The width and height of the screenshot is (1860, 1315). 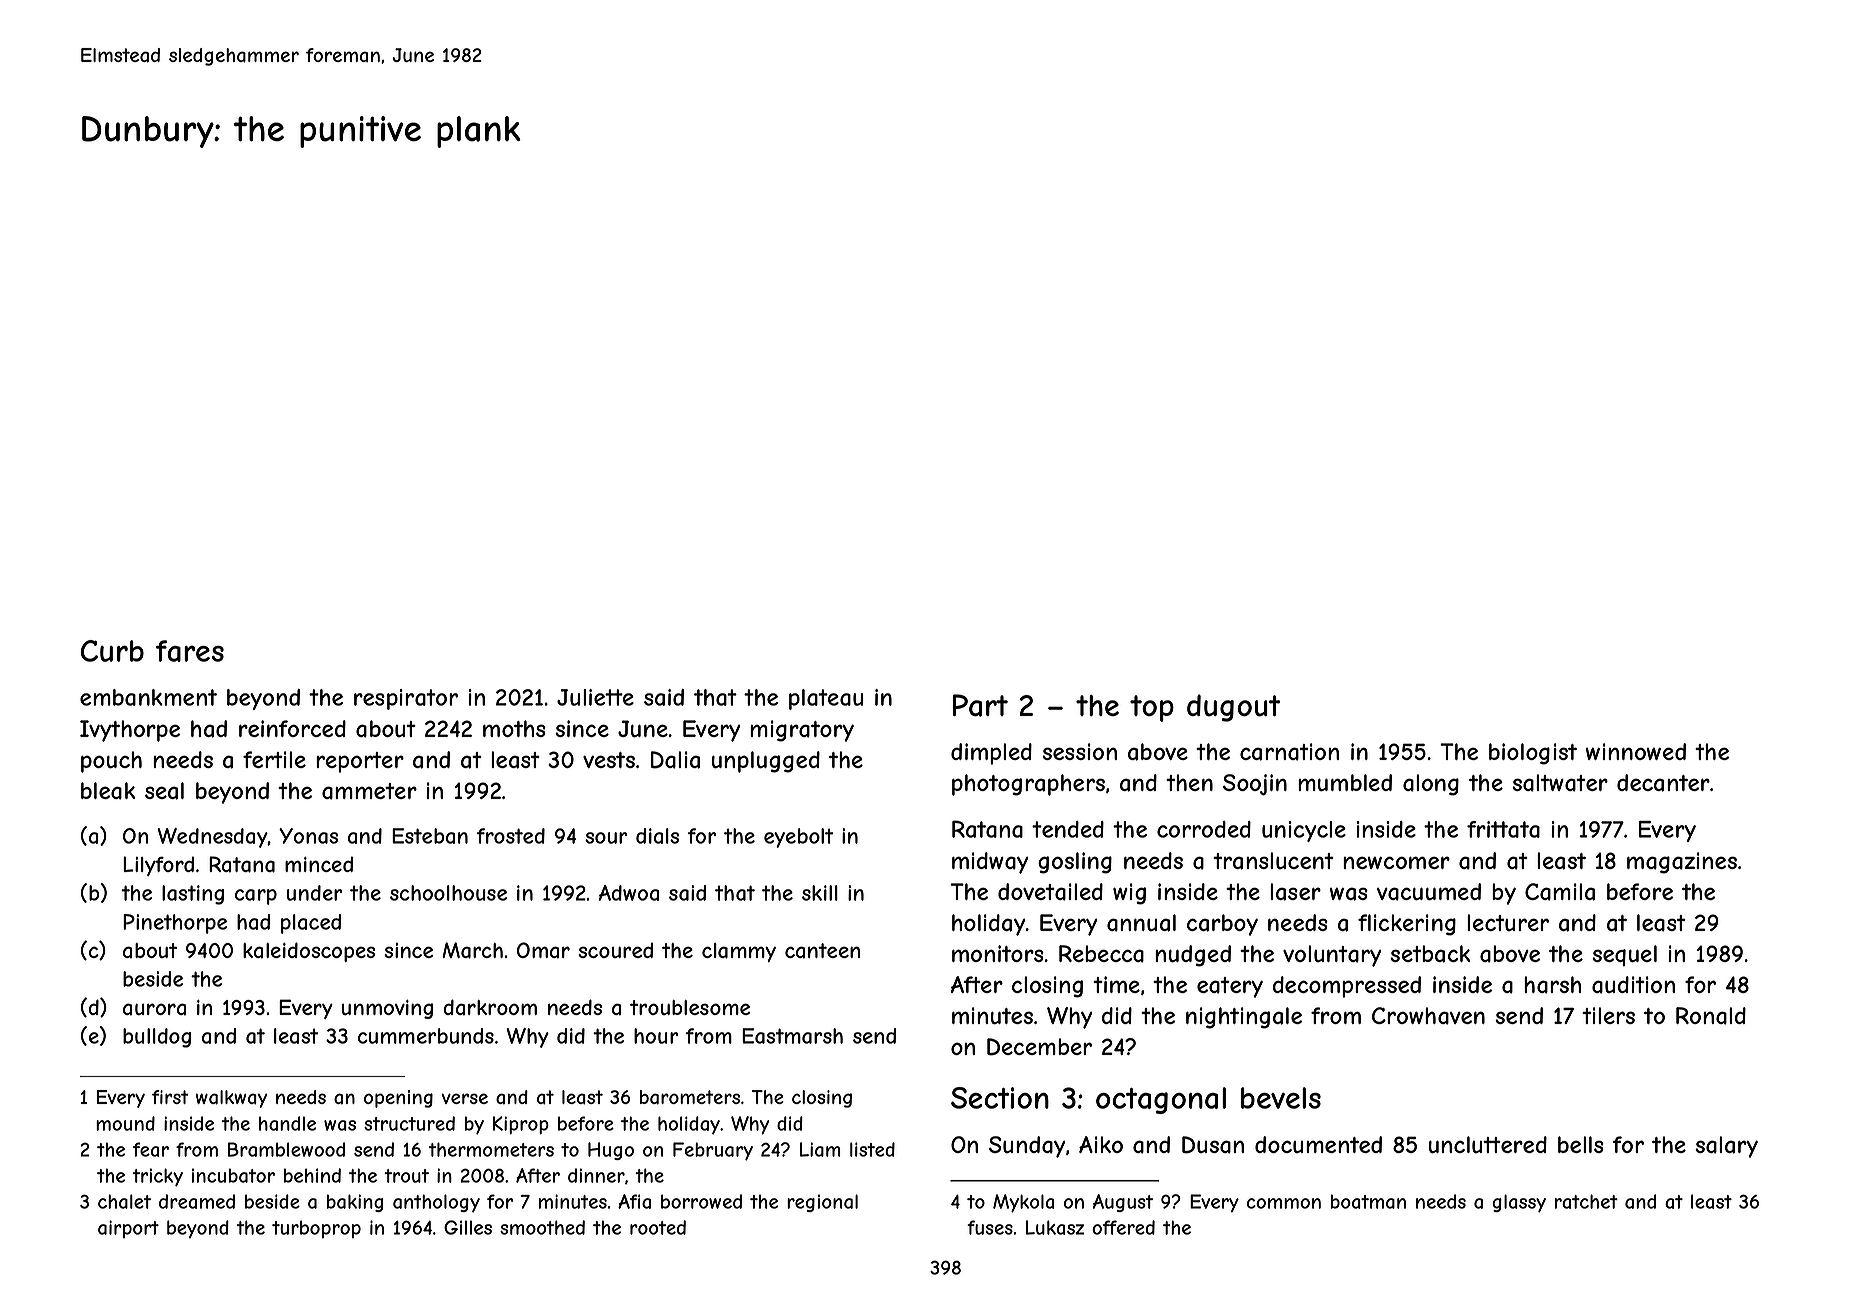 What do you see at coordinates (170, 1097) in the screenshot?
I see `first` at bounding box center [170, 1097].
